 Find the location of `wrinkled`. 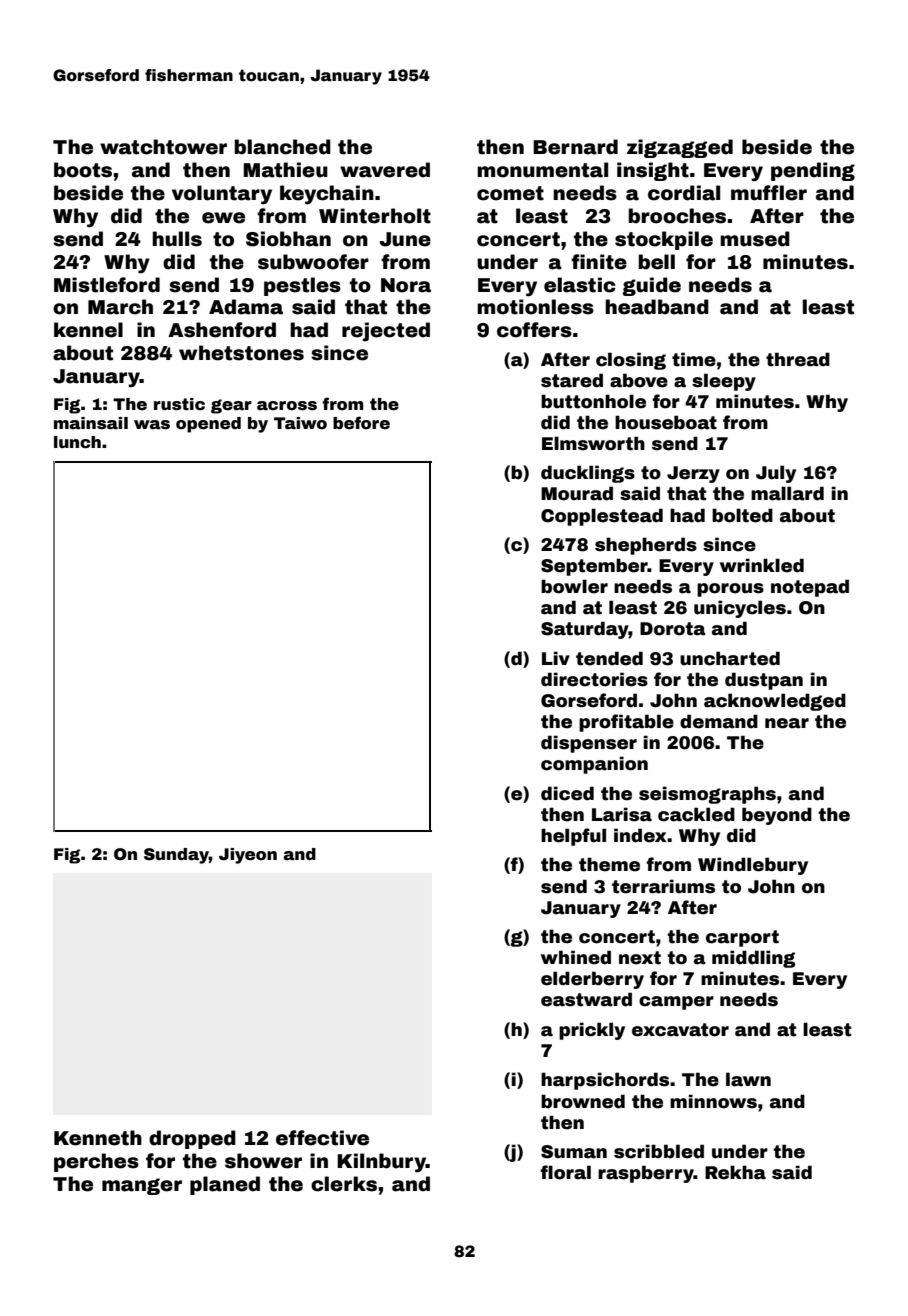

wrinkled is located at coordinates (762, 565).
